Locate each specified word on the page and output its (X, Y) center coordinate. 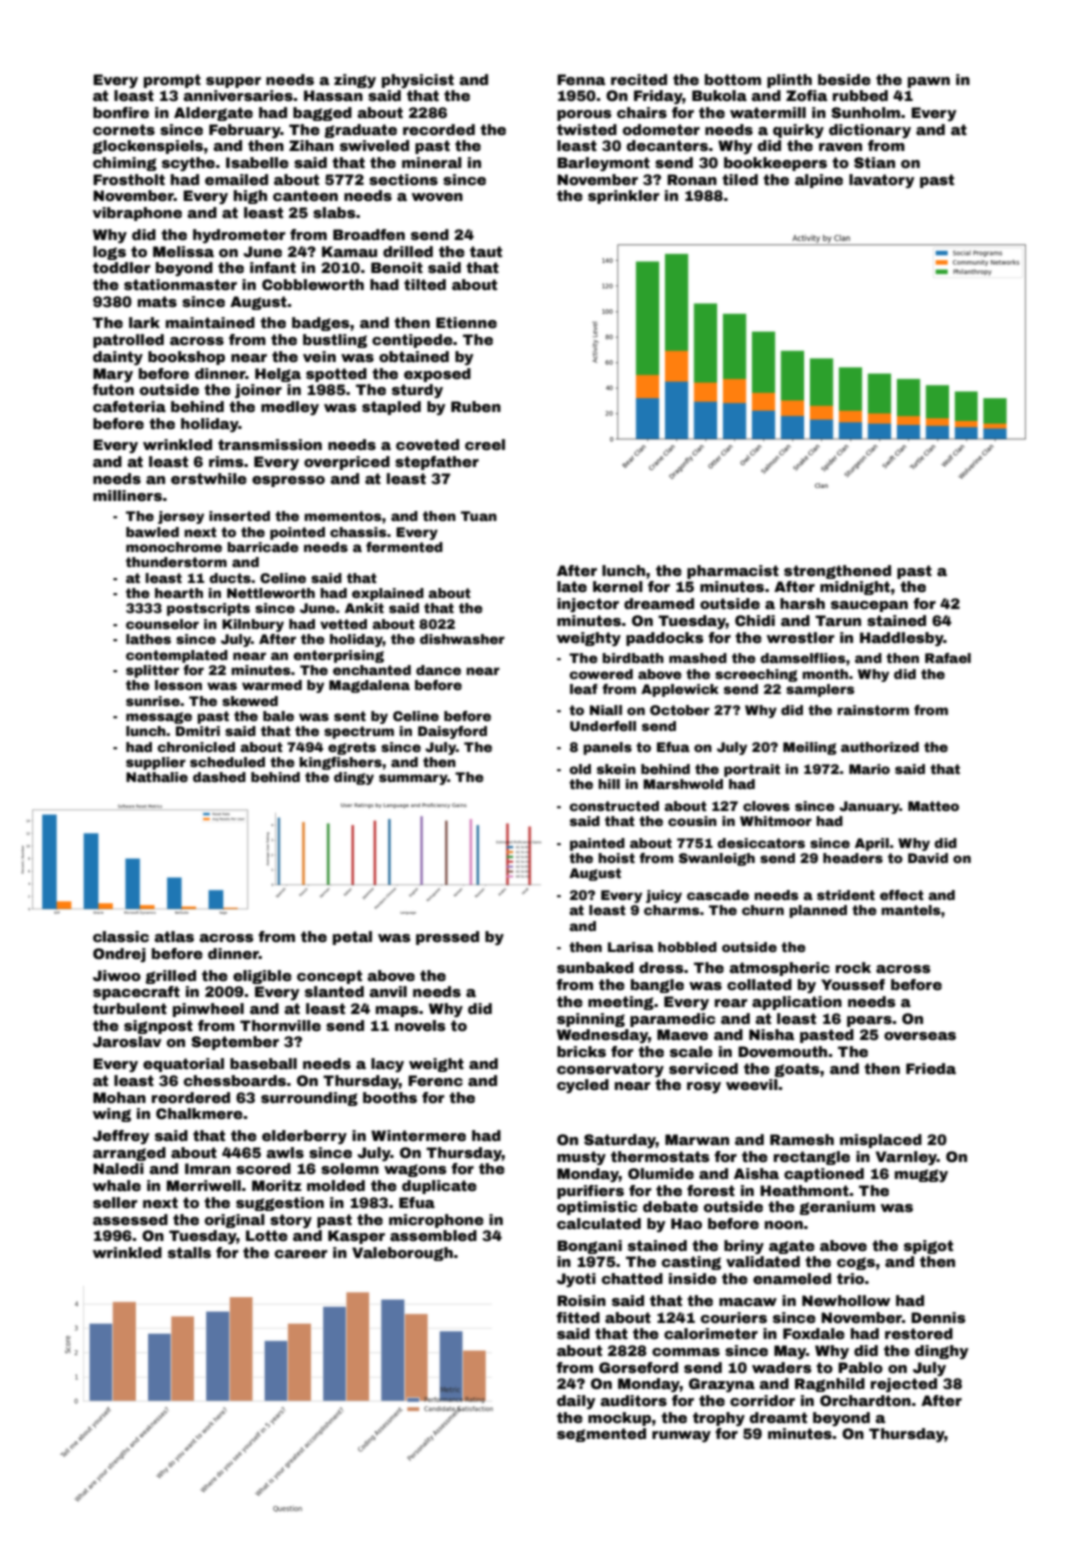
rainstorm (873, 710)
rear (731, 1003)
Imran (208, 1168)
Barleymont (603, 164)
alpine (819, 181)
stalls (189, 1252)
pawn (929, 82)
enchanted (372, 670)
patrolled (128, 341)
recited (639, 79)
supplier (156, 763)
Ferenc (435, 1080)
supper (233, 82)
